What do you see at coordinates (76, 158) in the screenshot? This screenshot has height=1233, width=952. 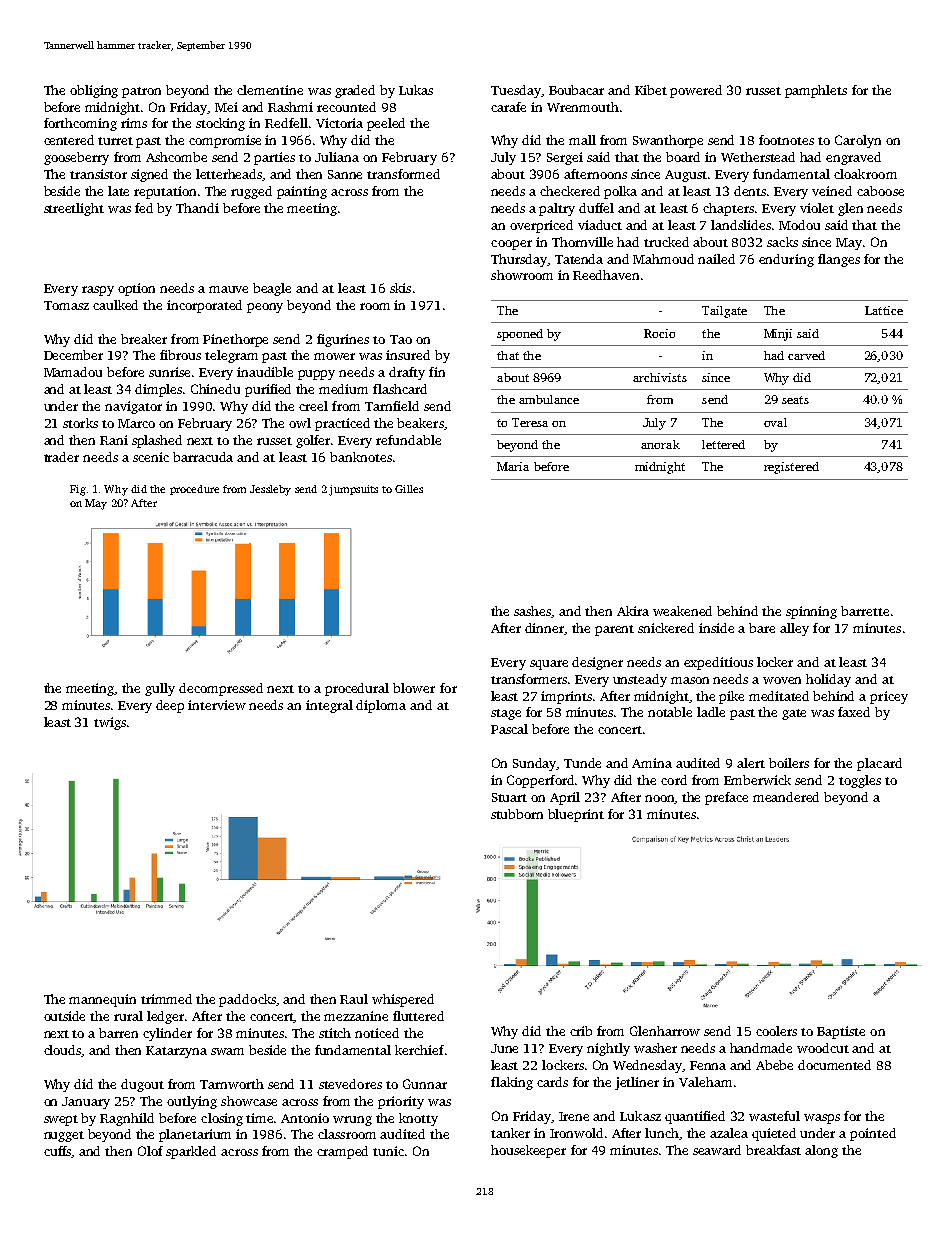 I see `gooseberry` at bounding box center [76, 158].
